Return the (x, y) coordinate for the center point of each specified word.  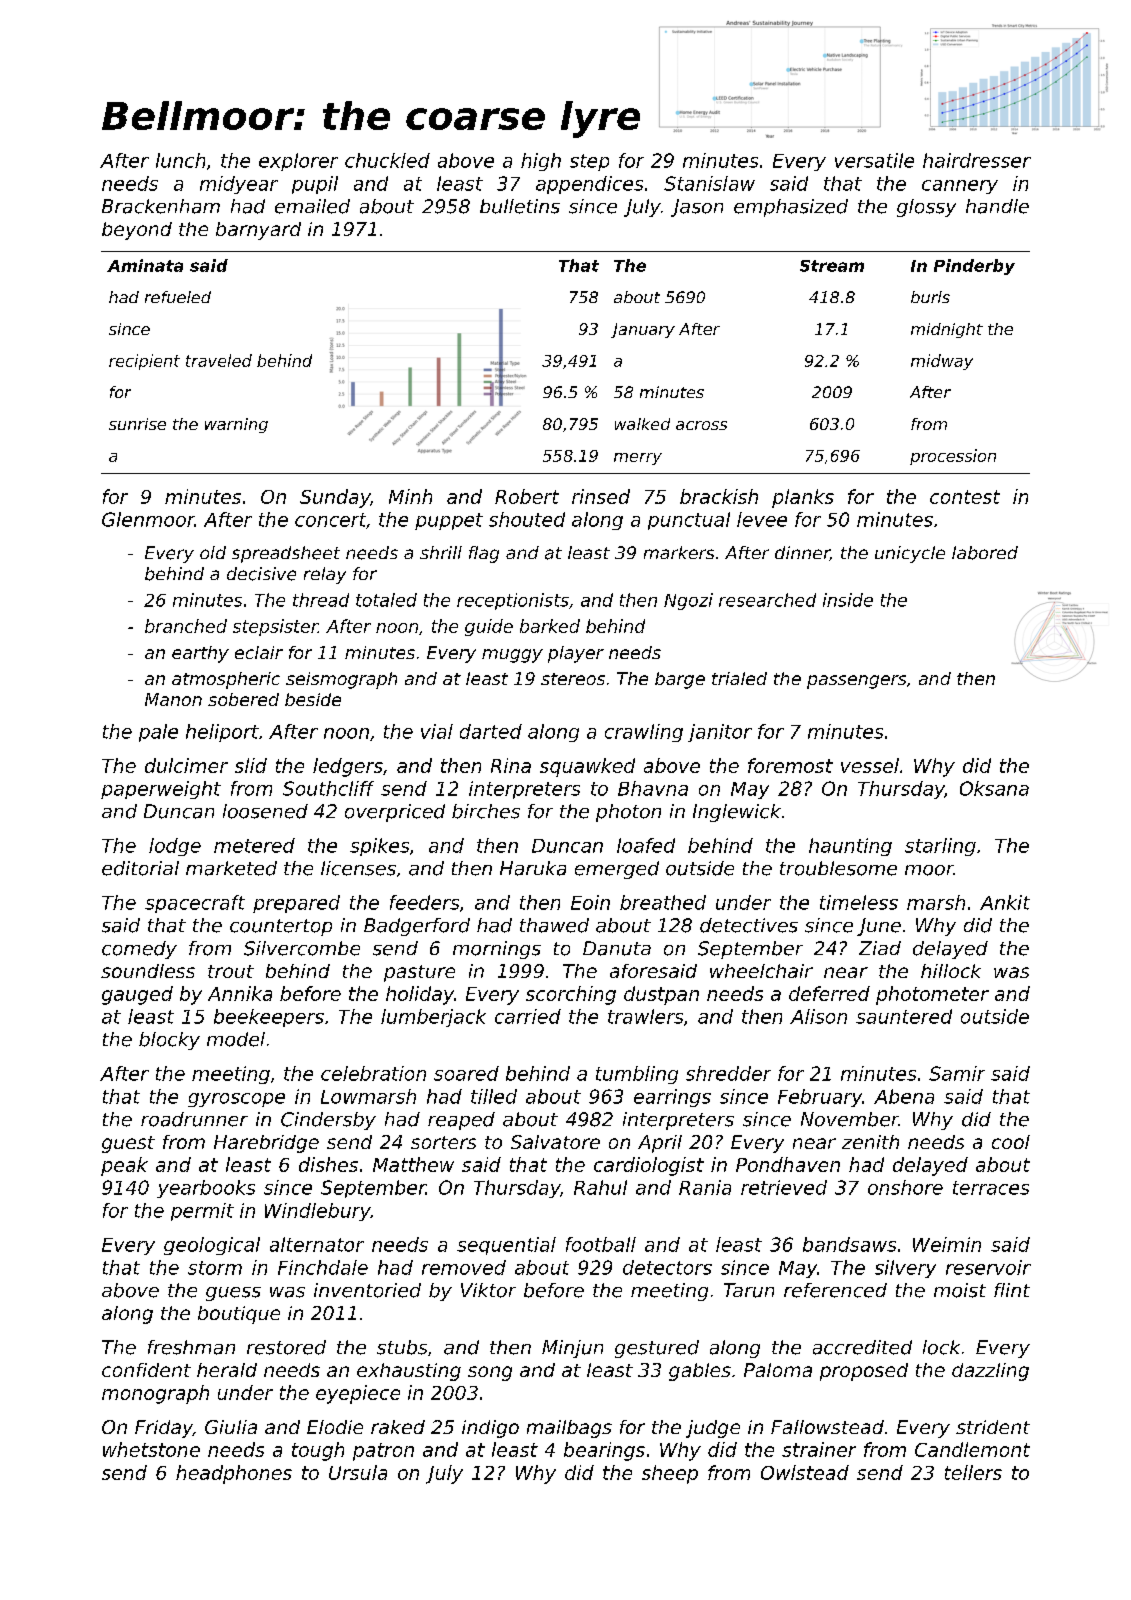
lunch (180, 160)
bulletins (520, 206)
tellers (973, 1472)
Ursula (358, 1472)
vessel (870, 765)
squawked (587, 767)
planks (803, 498)
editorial (140, 868)
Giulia (231, 1427)
